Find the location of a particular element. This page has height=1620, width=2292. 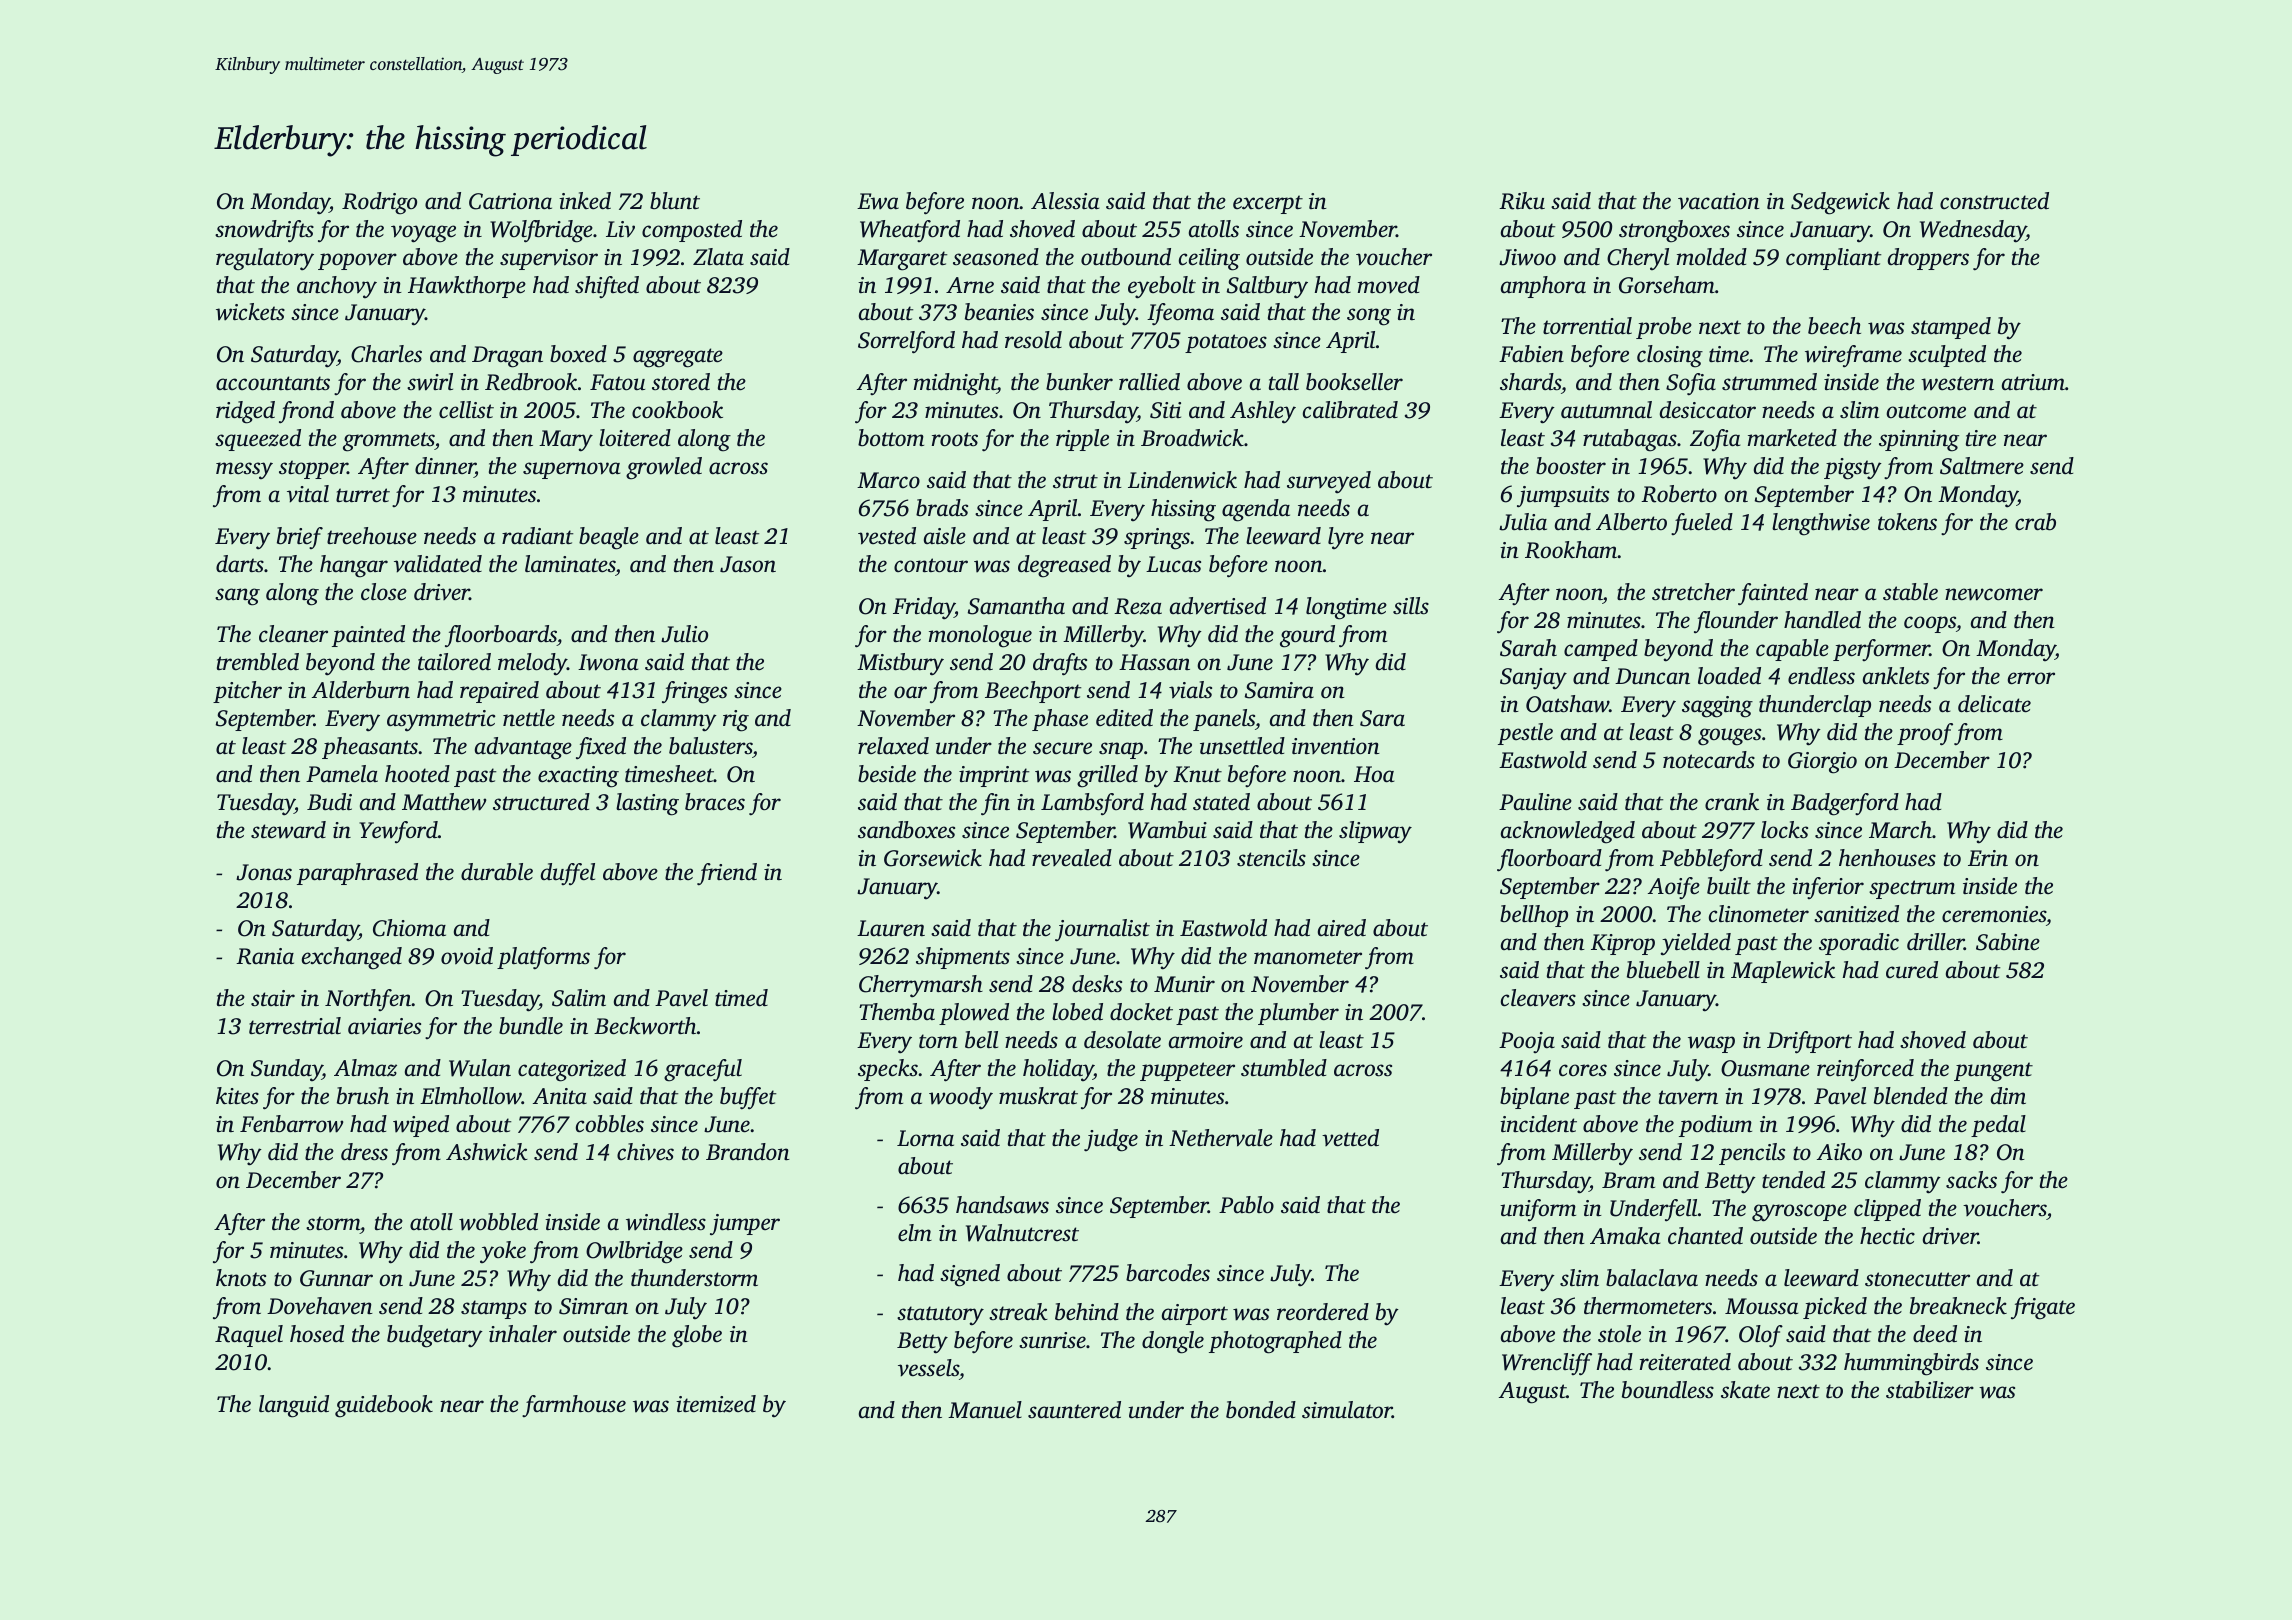

beagle is located at coordinates (609, 538).
